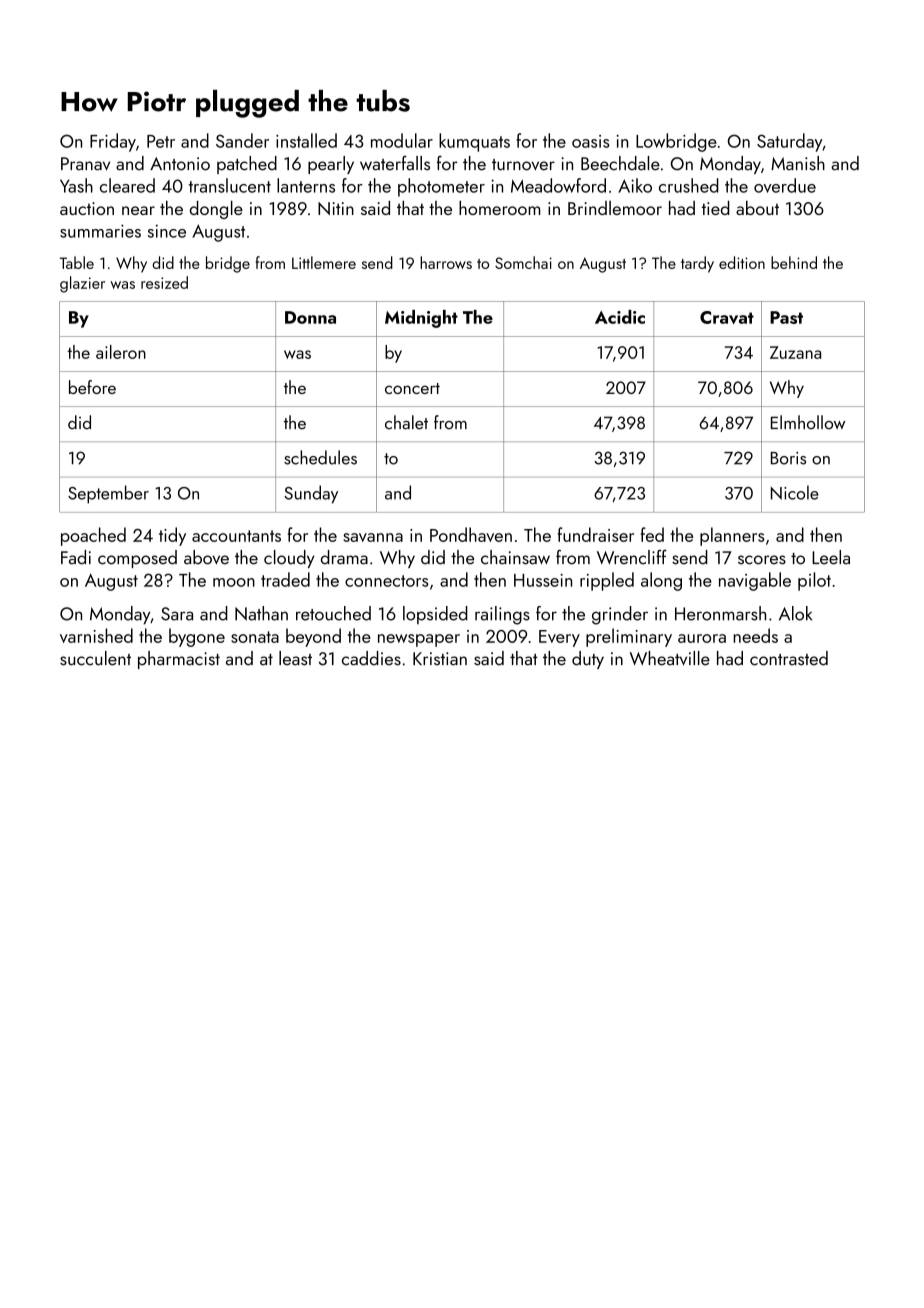 Image resolution: width=924 pixels, height=1308 pixels. I want to click on Saturday, so click(790, 142).
